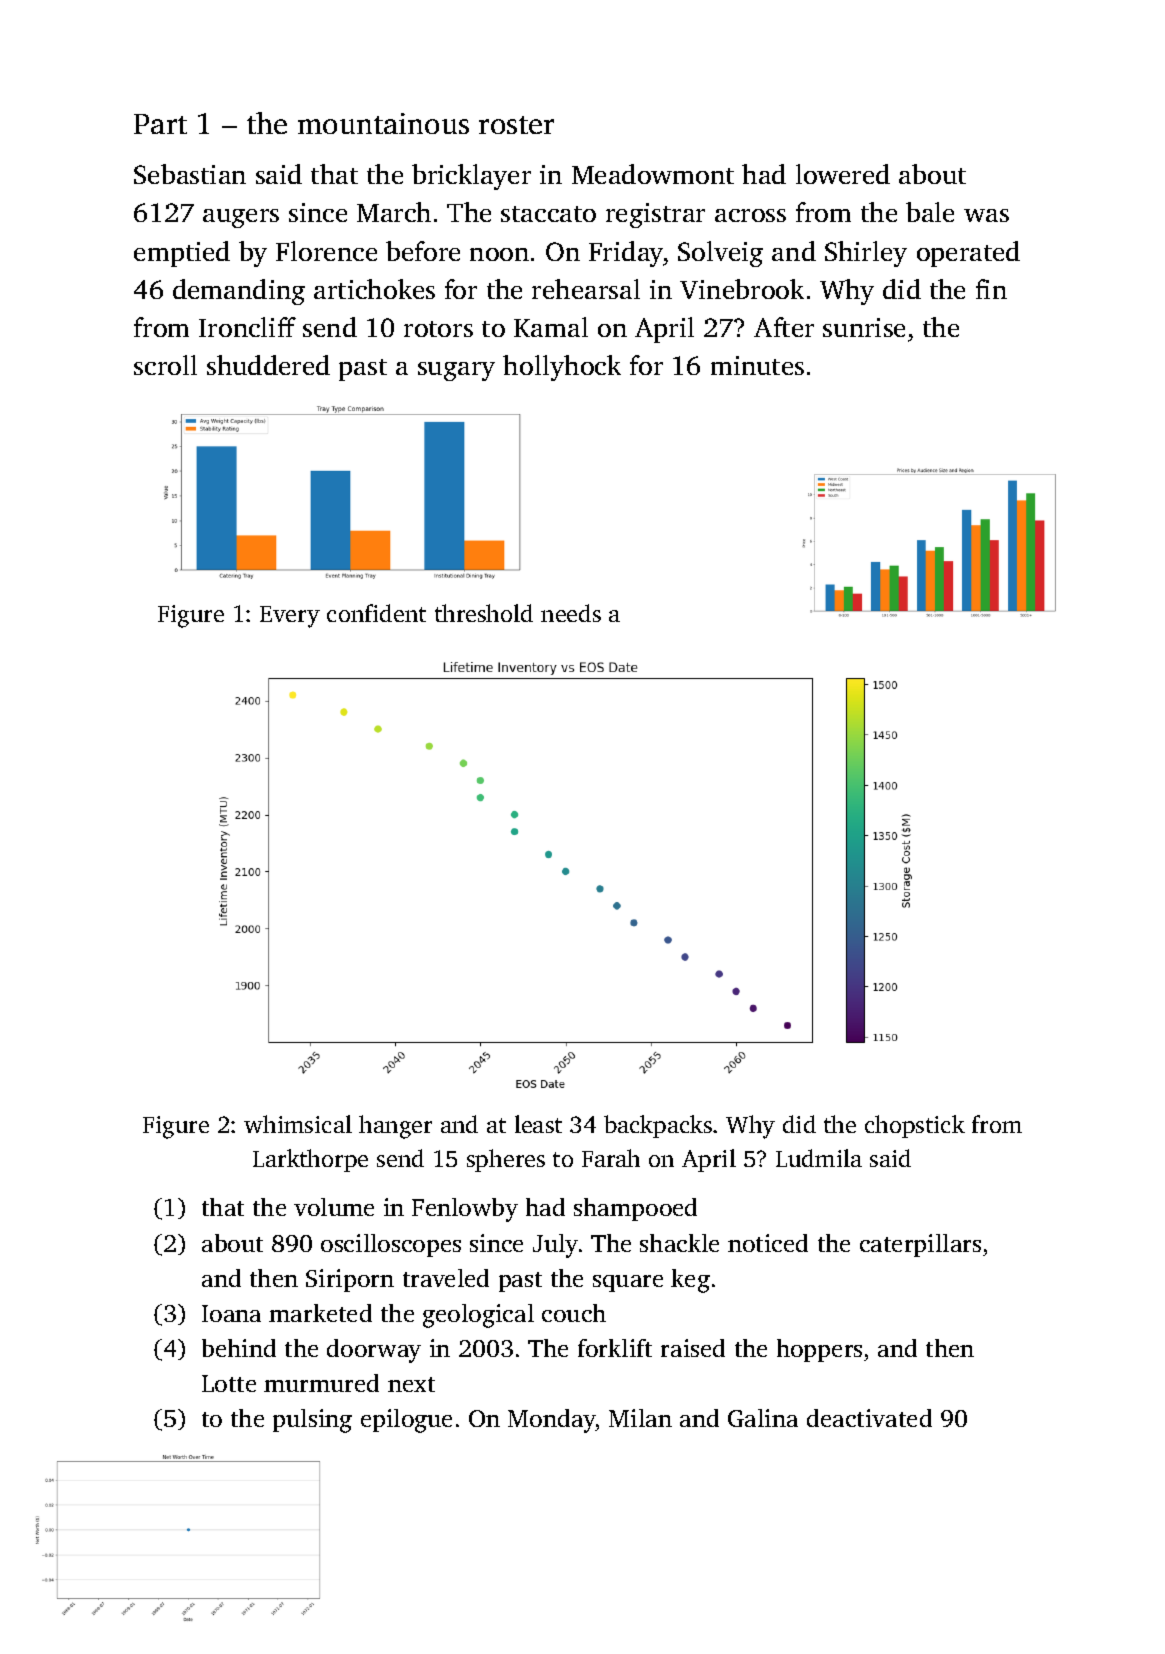  I want to click on Ludmila, so click(819, 1158).
